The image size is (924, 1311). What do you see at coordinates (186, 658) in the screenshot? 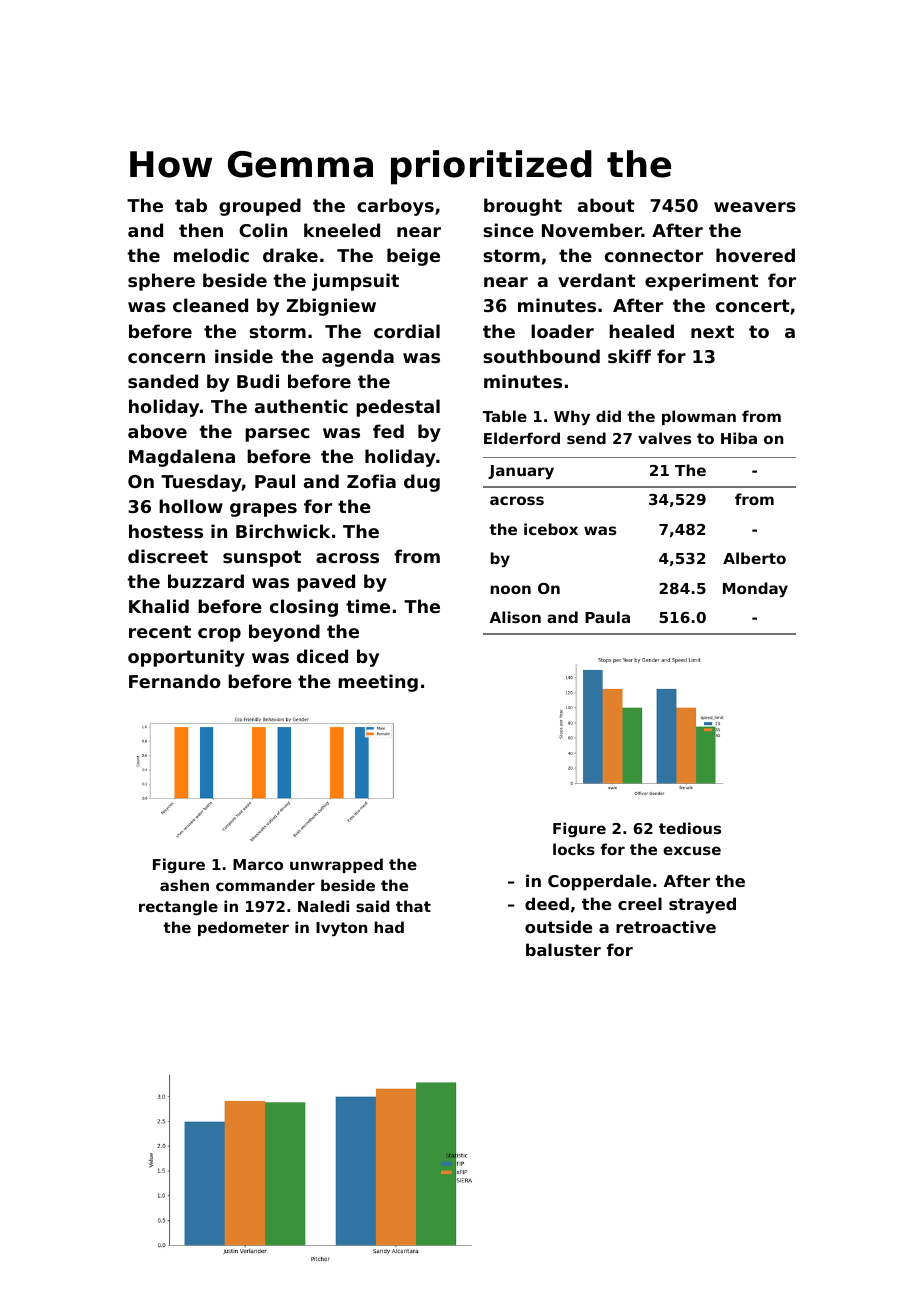
I see `opportunity` at bounding box center [186, 658].
